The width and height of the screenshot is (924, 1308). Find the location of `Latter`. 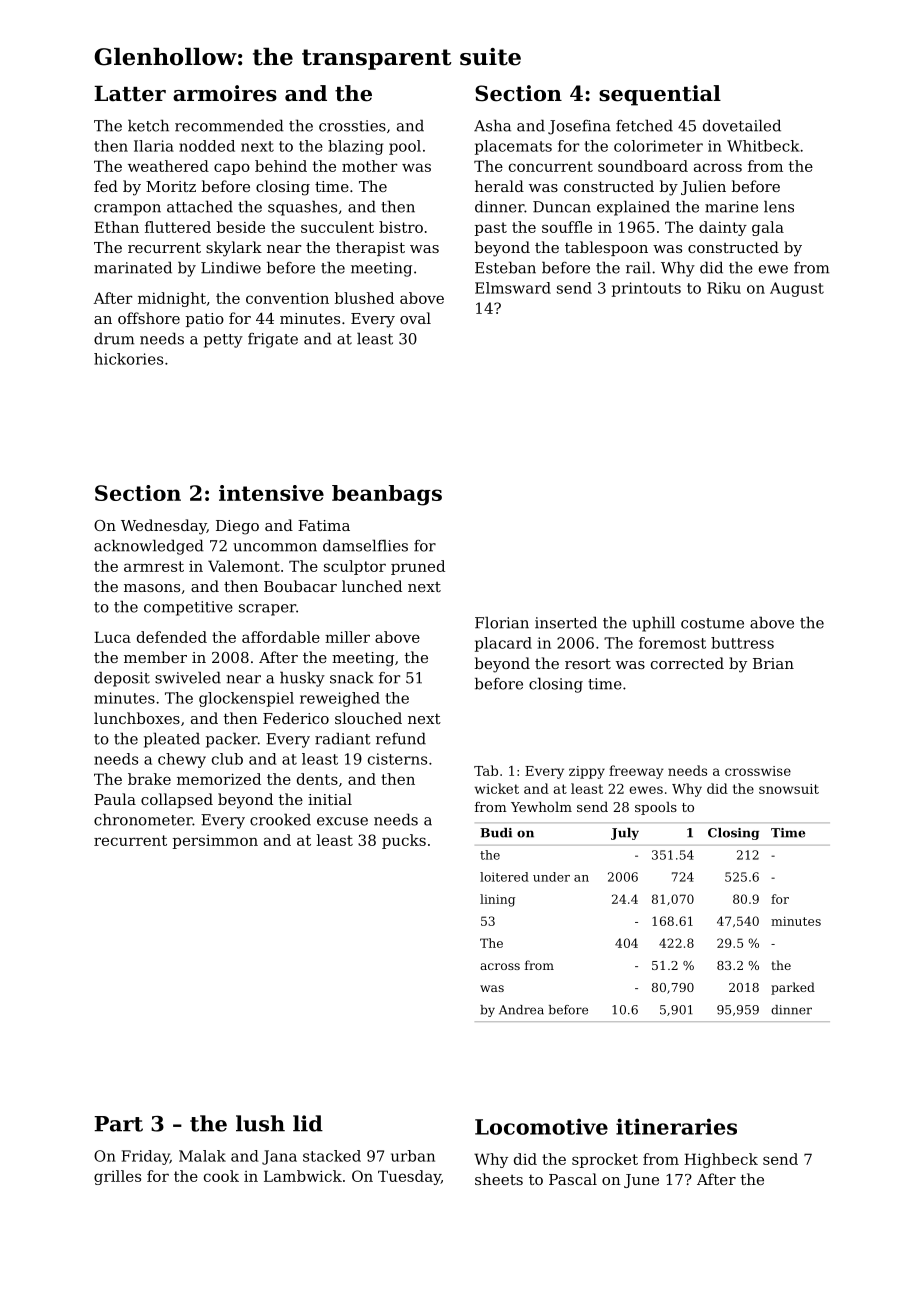

Latter is located at coordinates (130, 94).
